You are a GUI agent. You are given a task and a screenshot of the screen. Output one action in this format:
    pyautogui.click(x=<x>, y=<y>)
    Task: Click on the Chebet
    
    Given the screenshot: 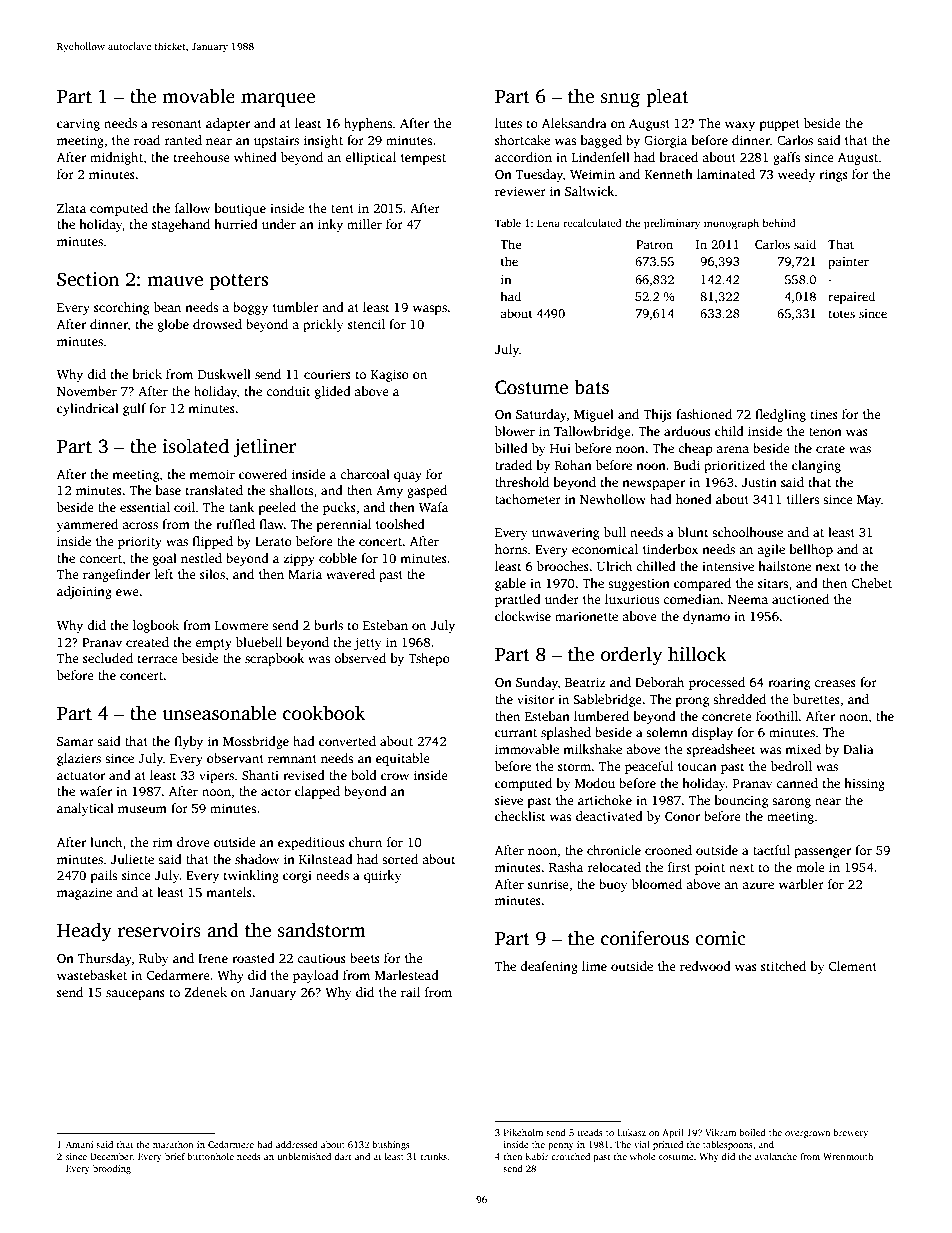 What is the action you would take?
    pyautogui.click(x=872, y=583)
